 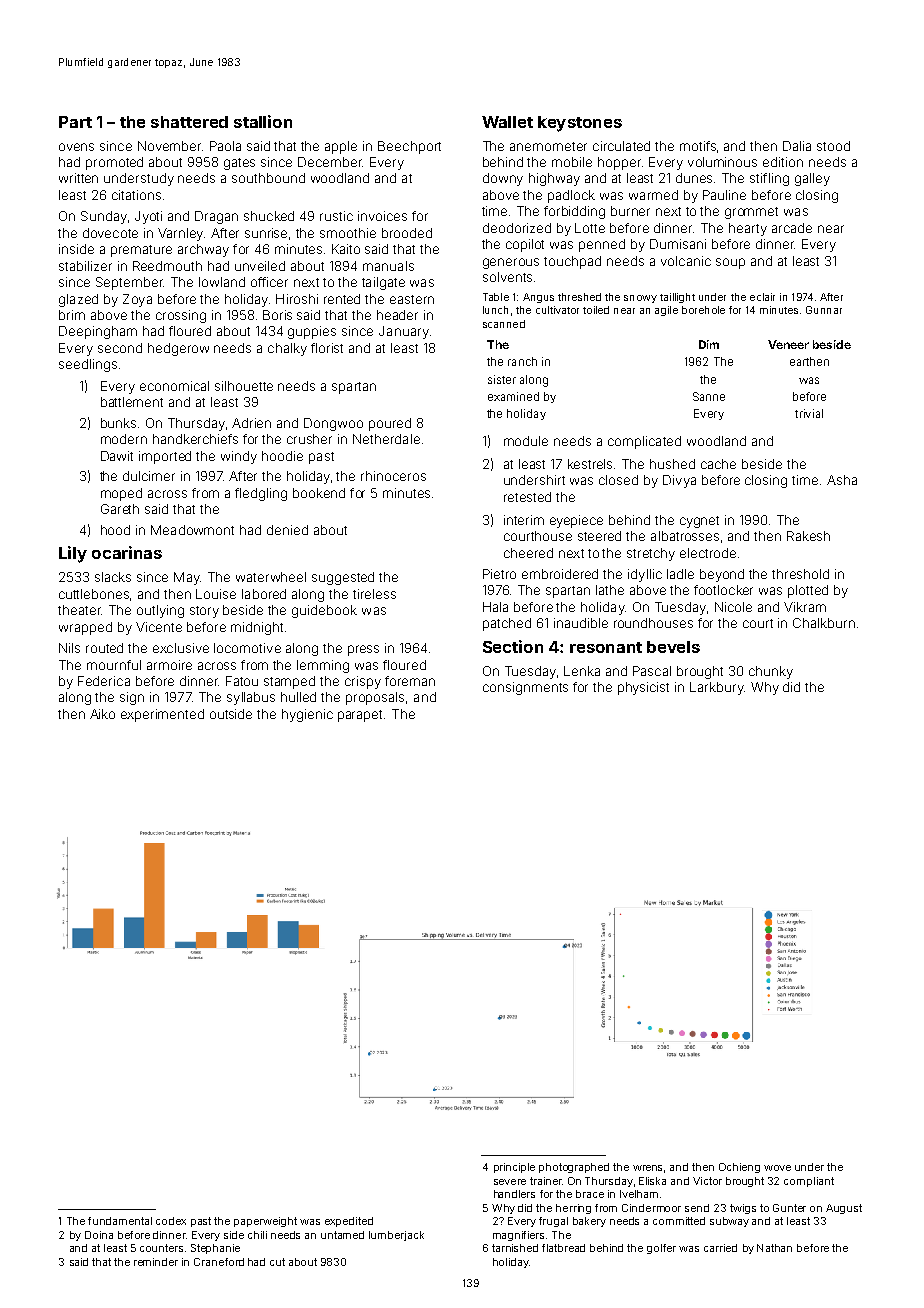 What do you see at coordinates (102, 714) in the page?
I see `Aiko` at bounding box center [102, 714].
